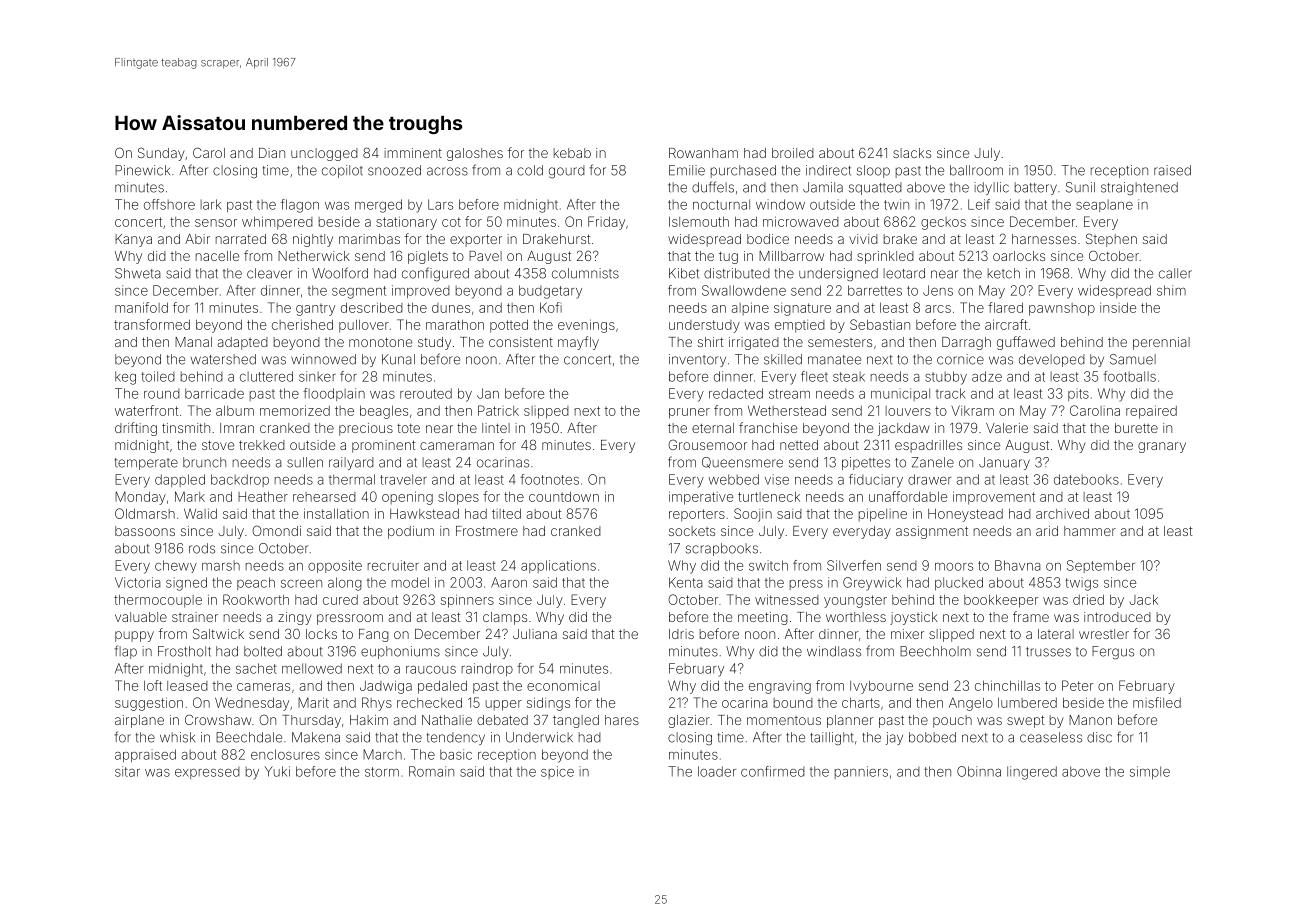  I want to click on waterfront, so click(146, 410).
